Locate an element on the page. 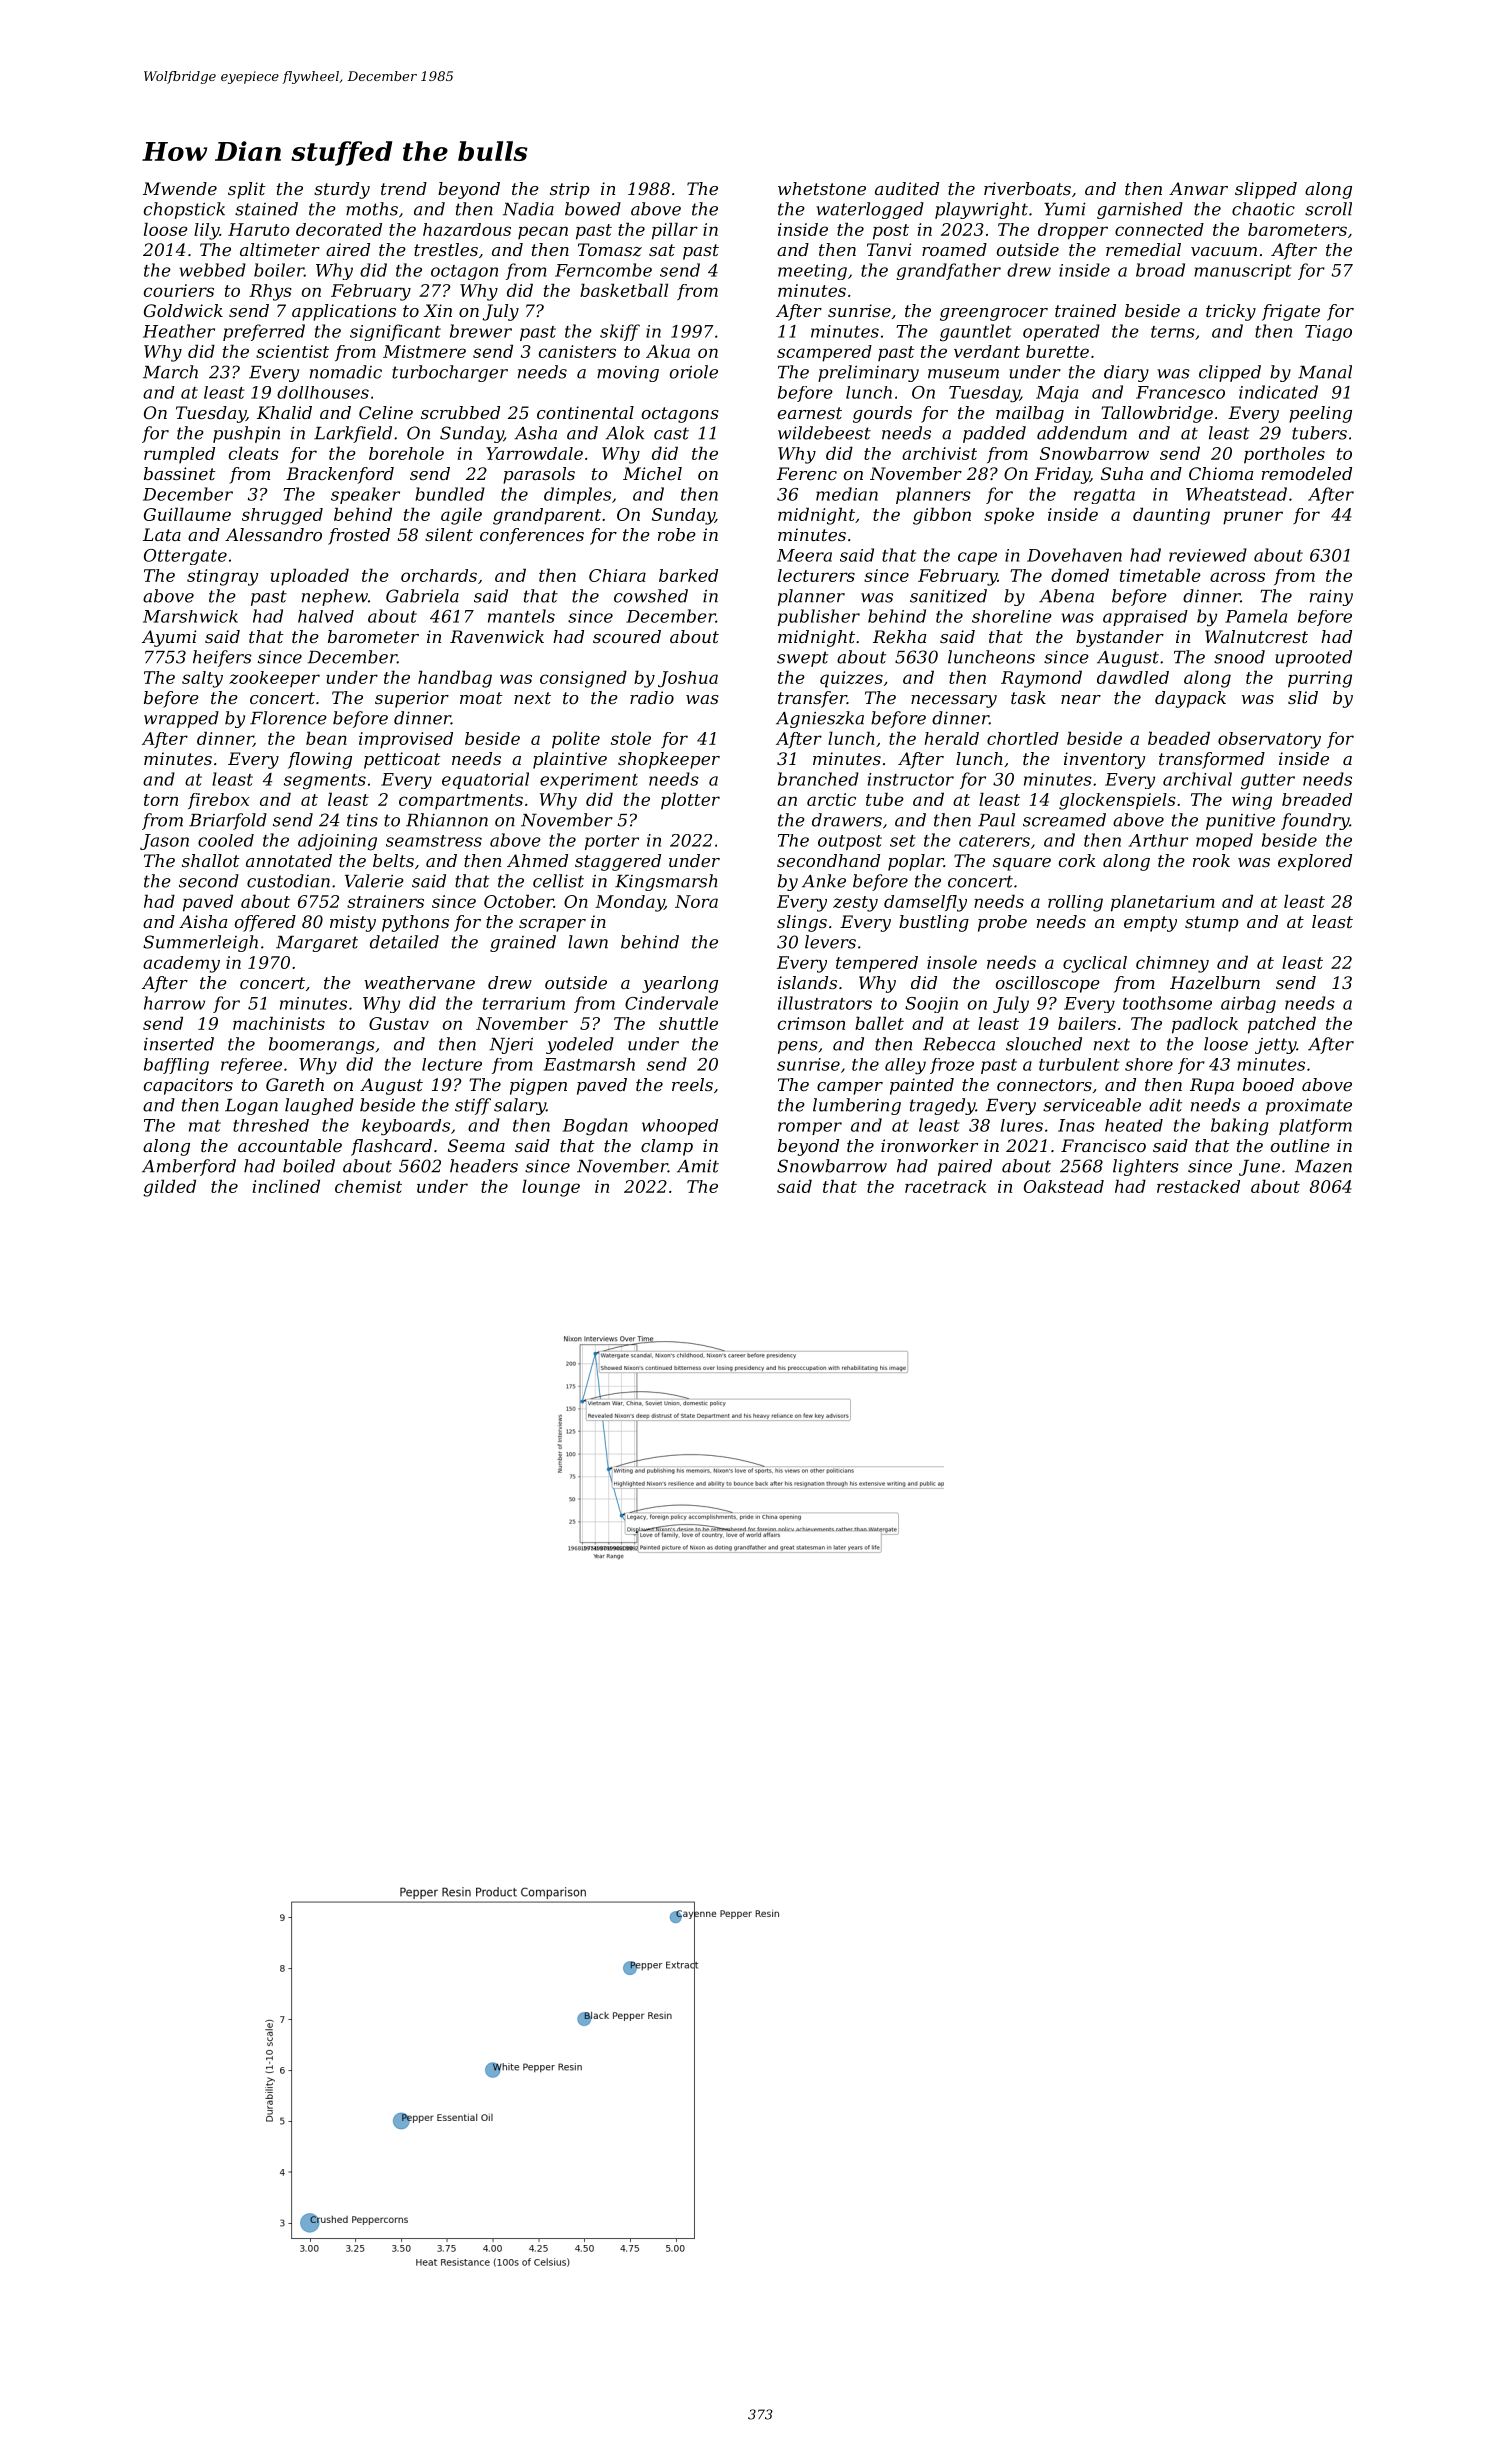  lily is located at coordinates (206, 231).
